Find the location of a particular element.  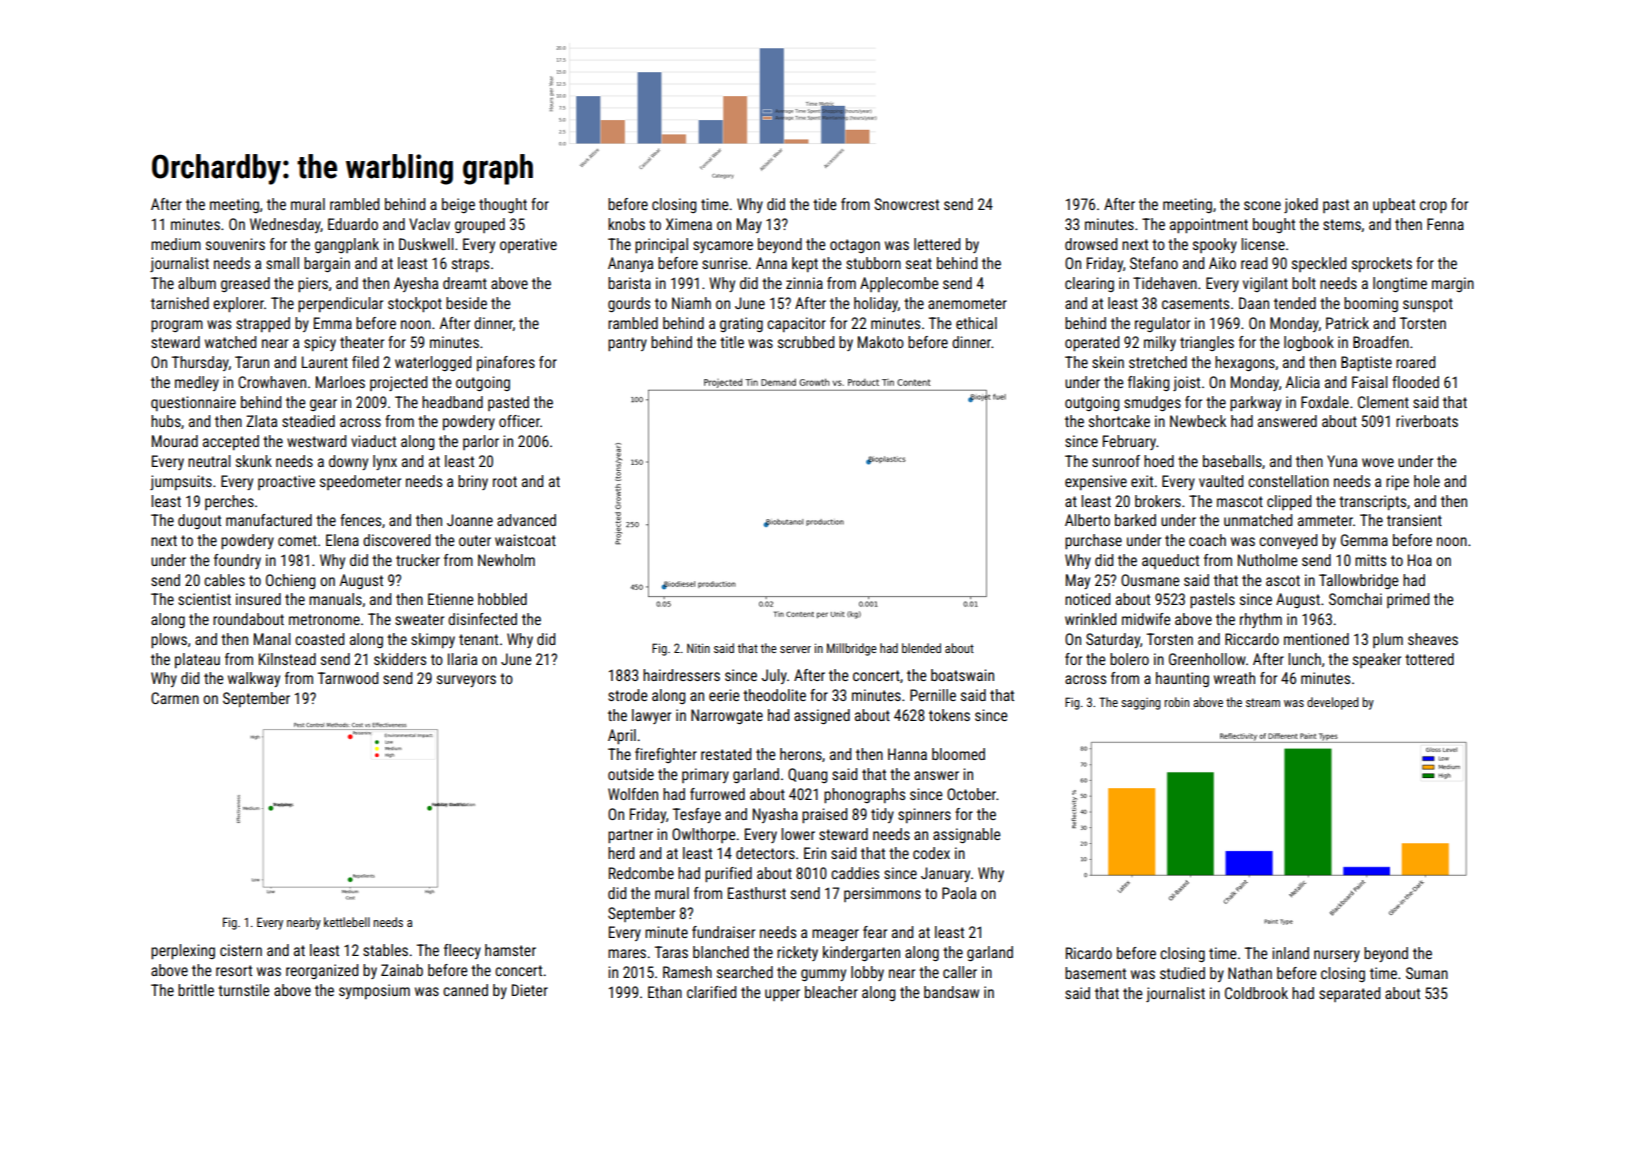

license is located at coordinates (1263, 244).
